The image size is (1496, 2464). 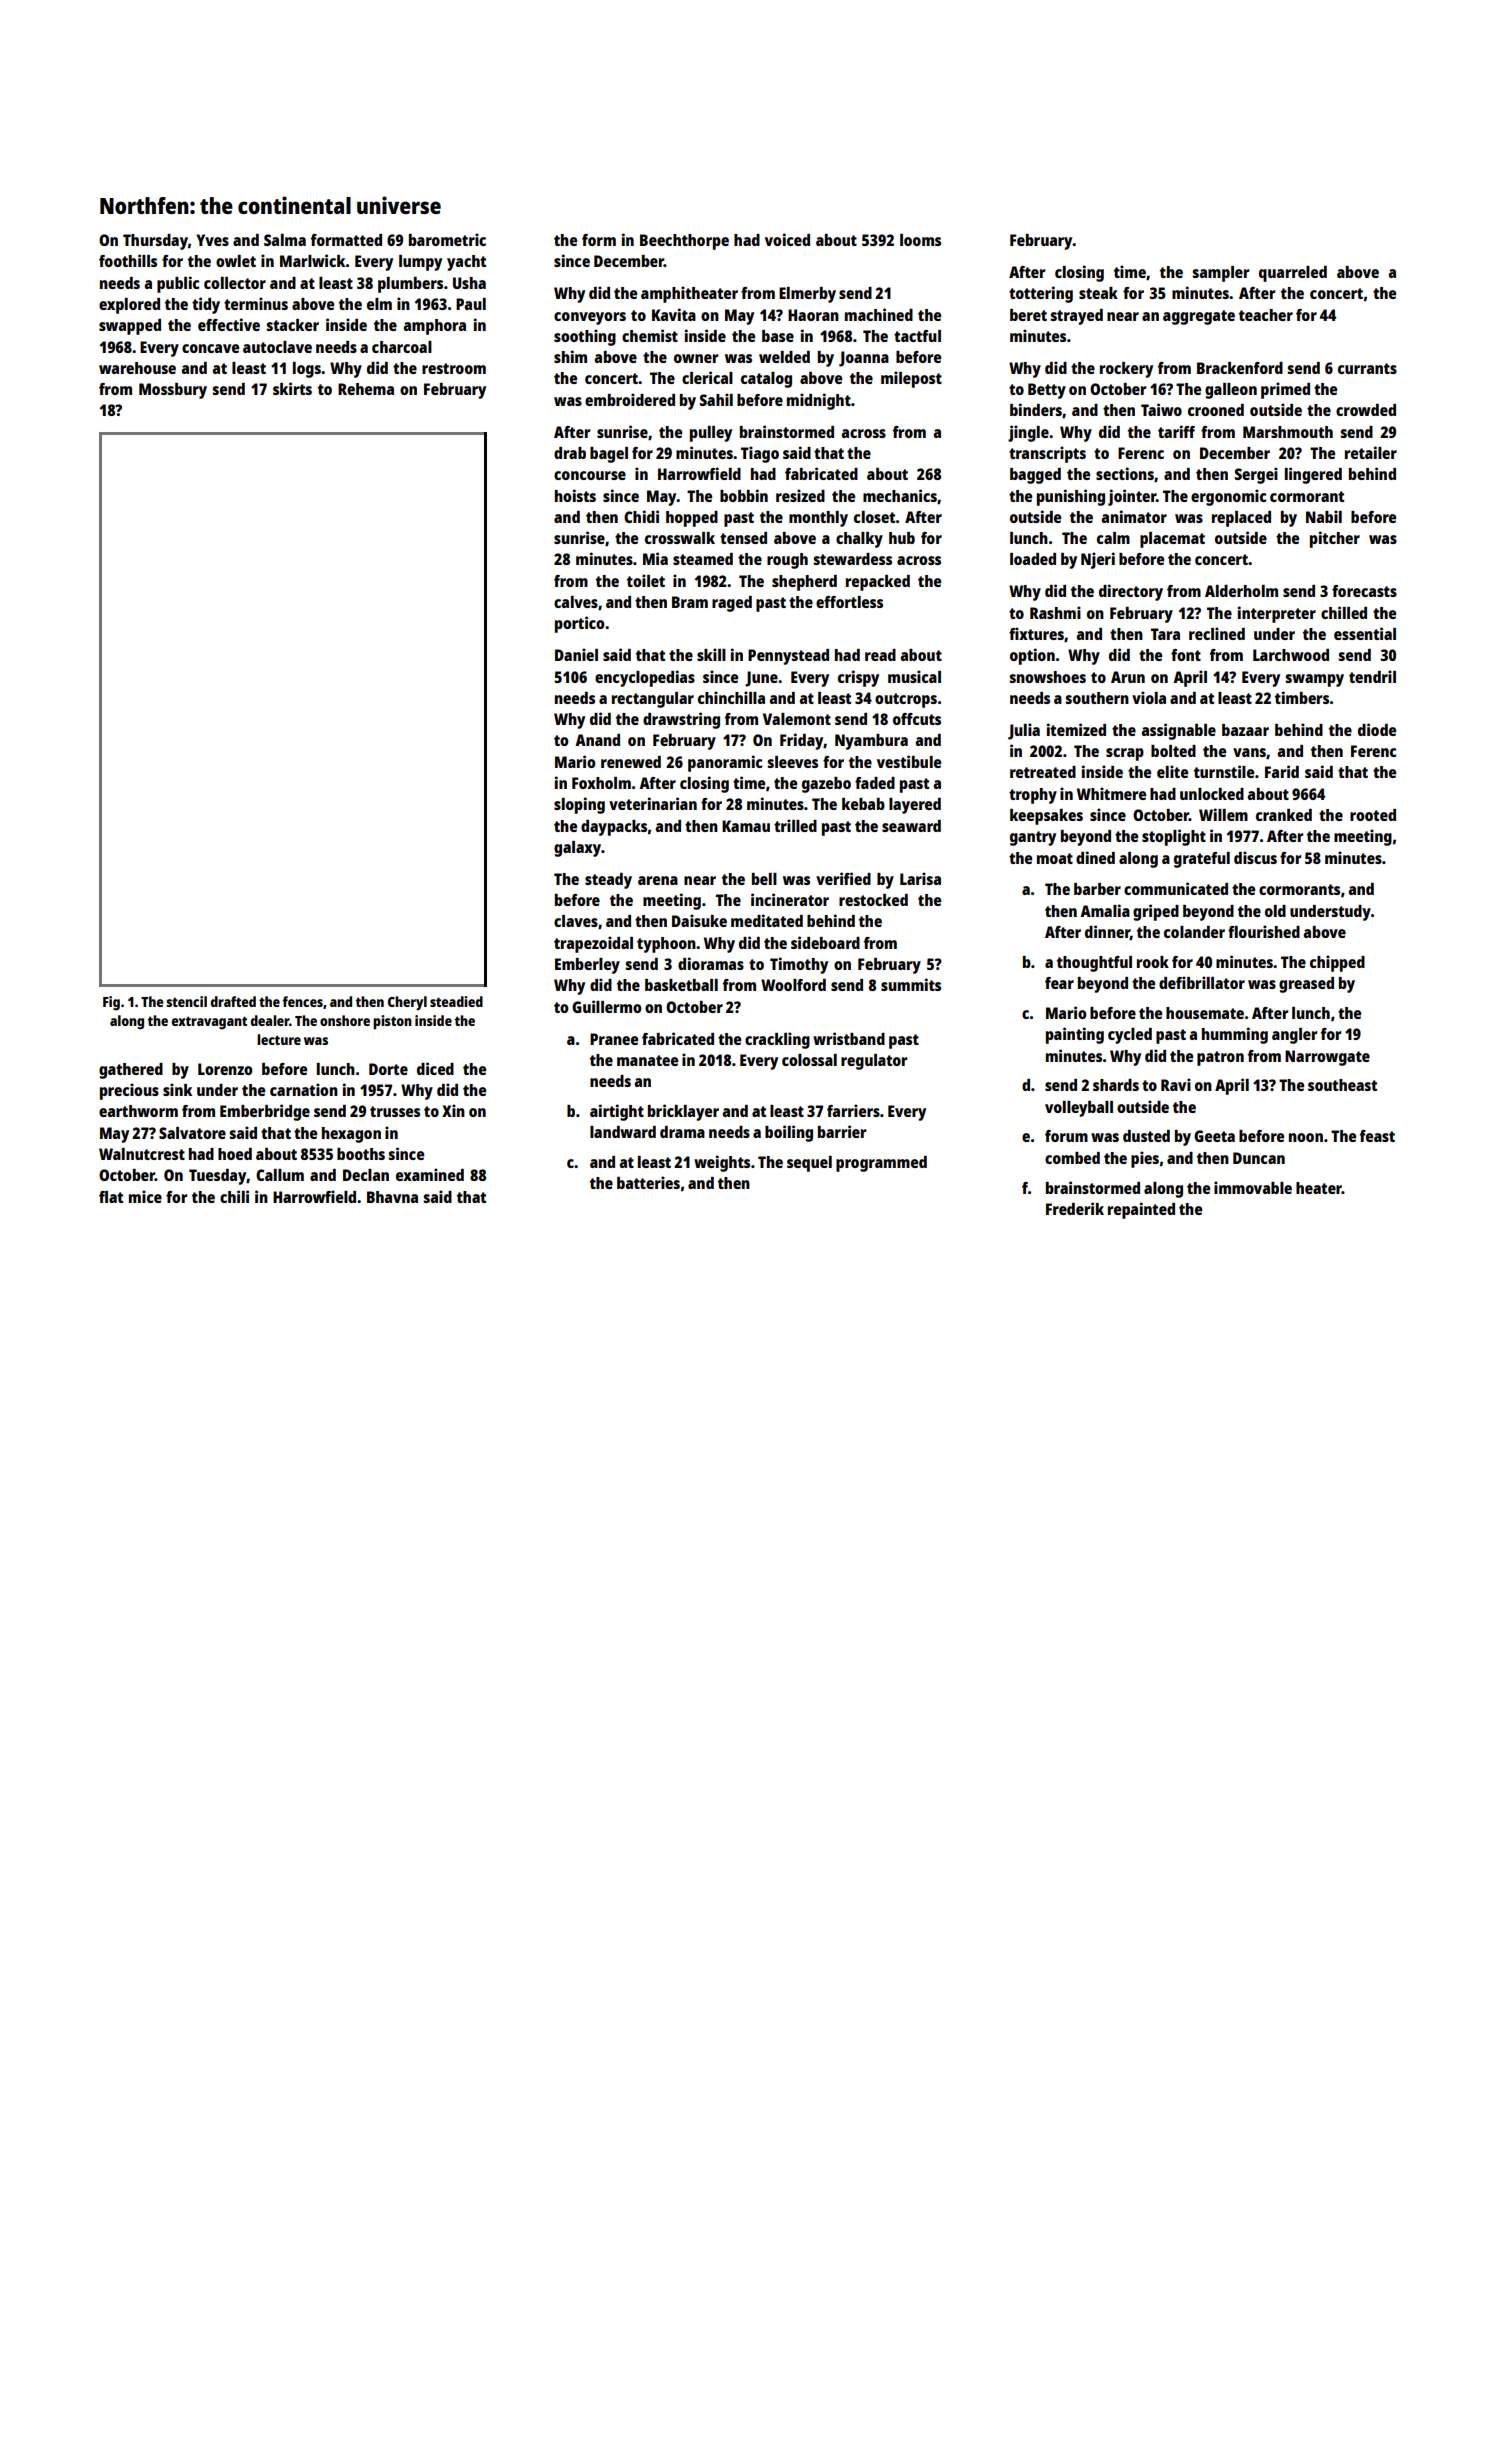 I want to click on Tara, so click(x=1165, y=634).
